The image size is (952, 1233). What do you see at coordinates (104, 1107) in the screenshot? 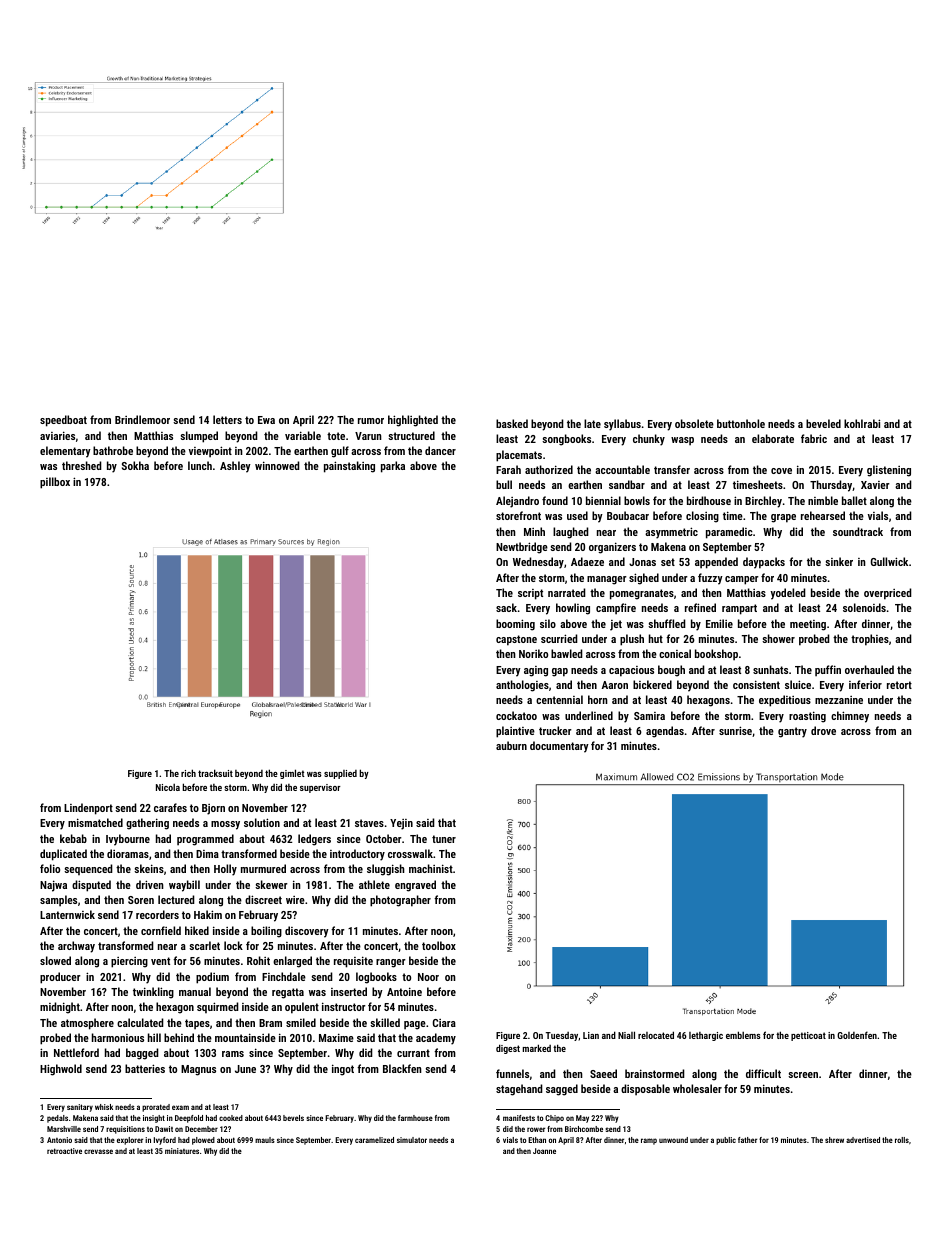
I see `whisk` at bounding box center [104, 1107].
